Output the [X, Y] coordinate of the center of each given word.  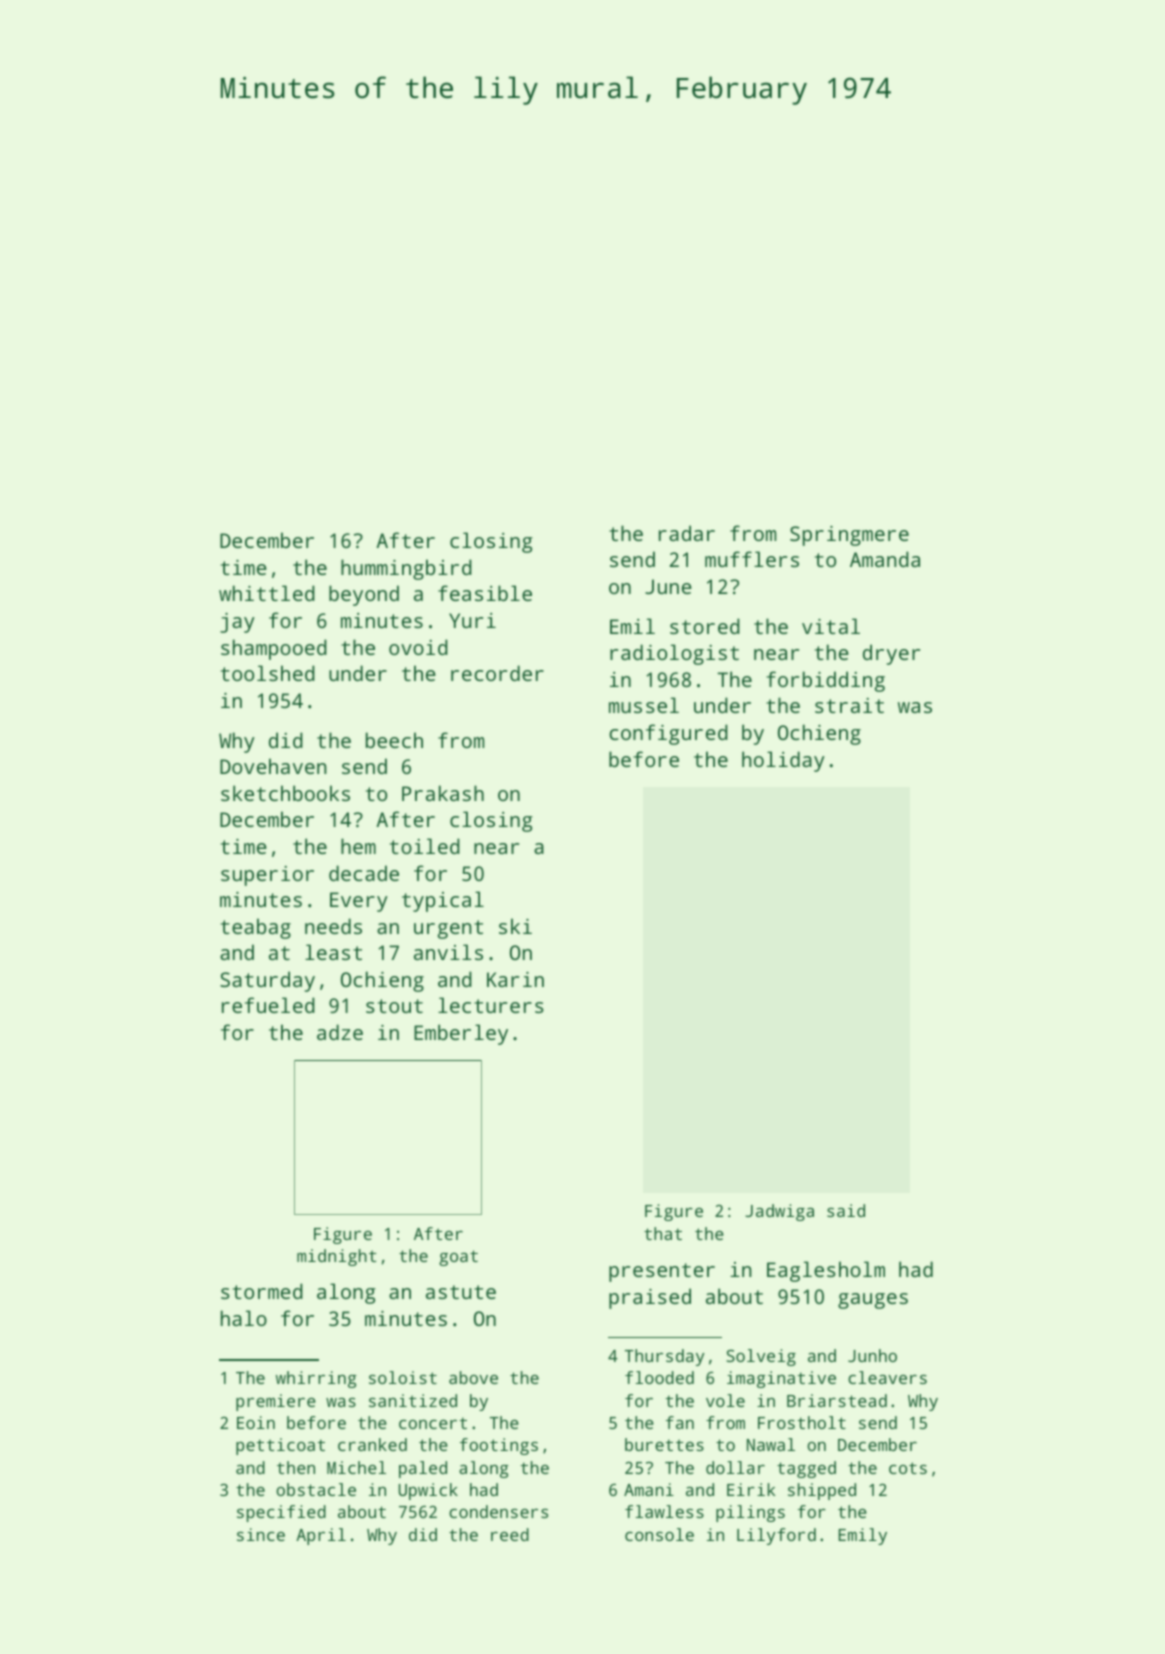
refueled [268, 1005]
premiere [276, 1402]
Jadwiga [779, 1212]
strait [849, 705]
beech [394, 740]
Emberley [461, 1034]
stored [705, 626]
